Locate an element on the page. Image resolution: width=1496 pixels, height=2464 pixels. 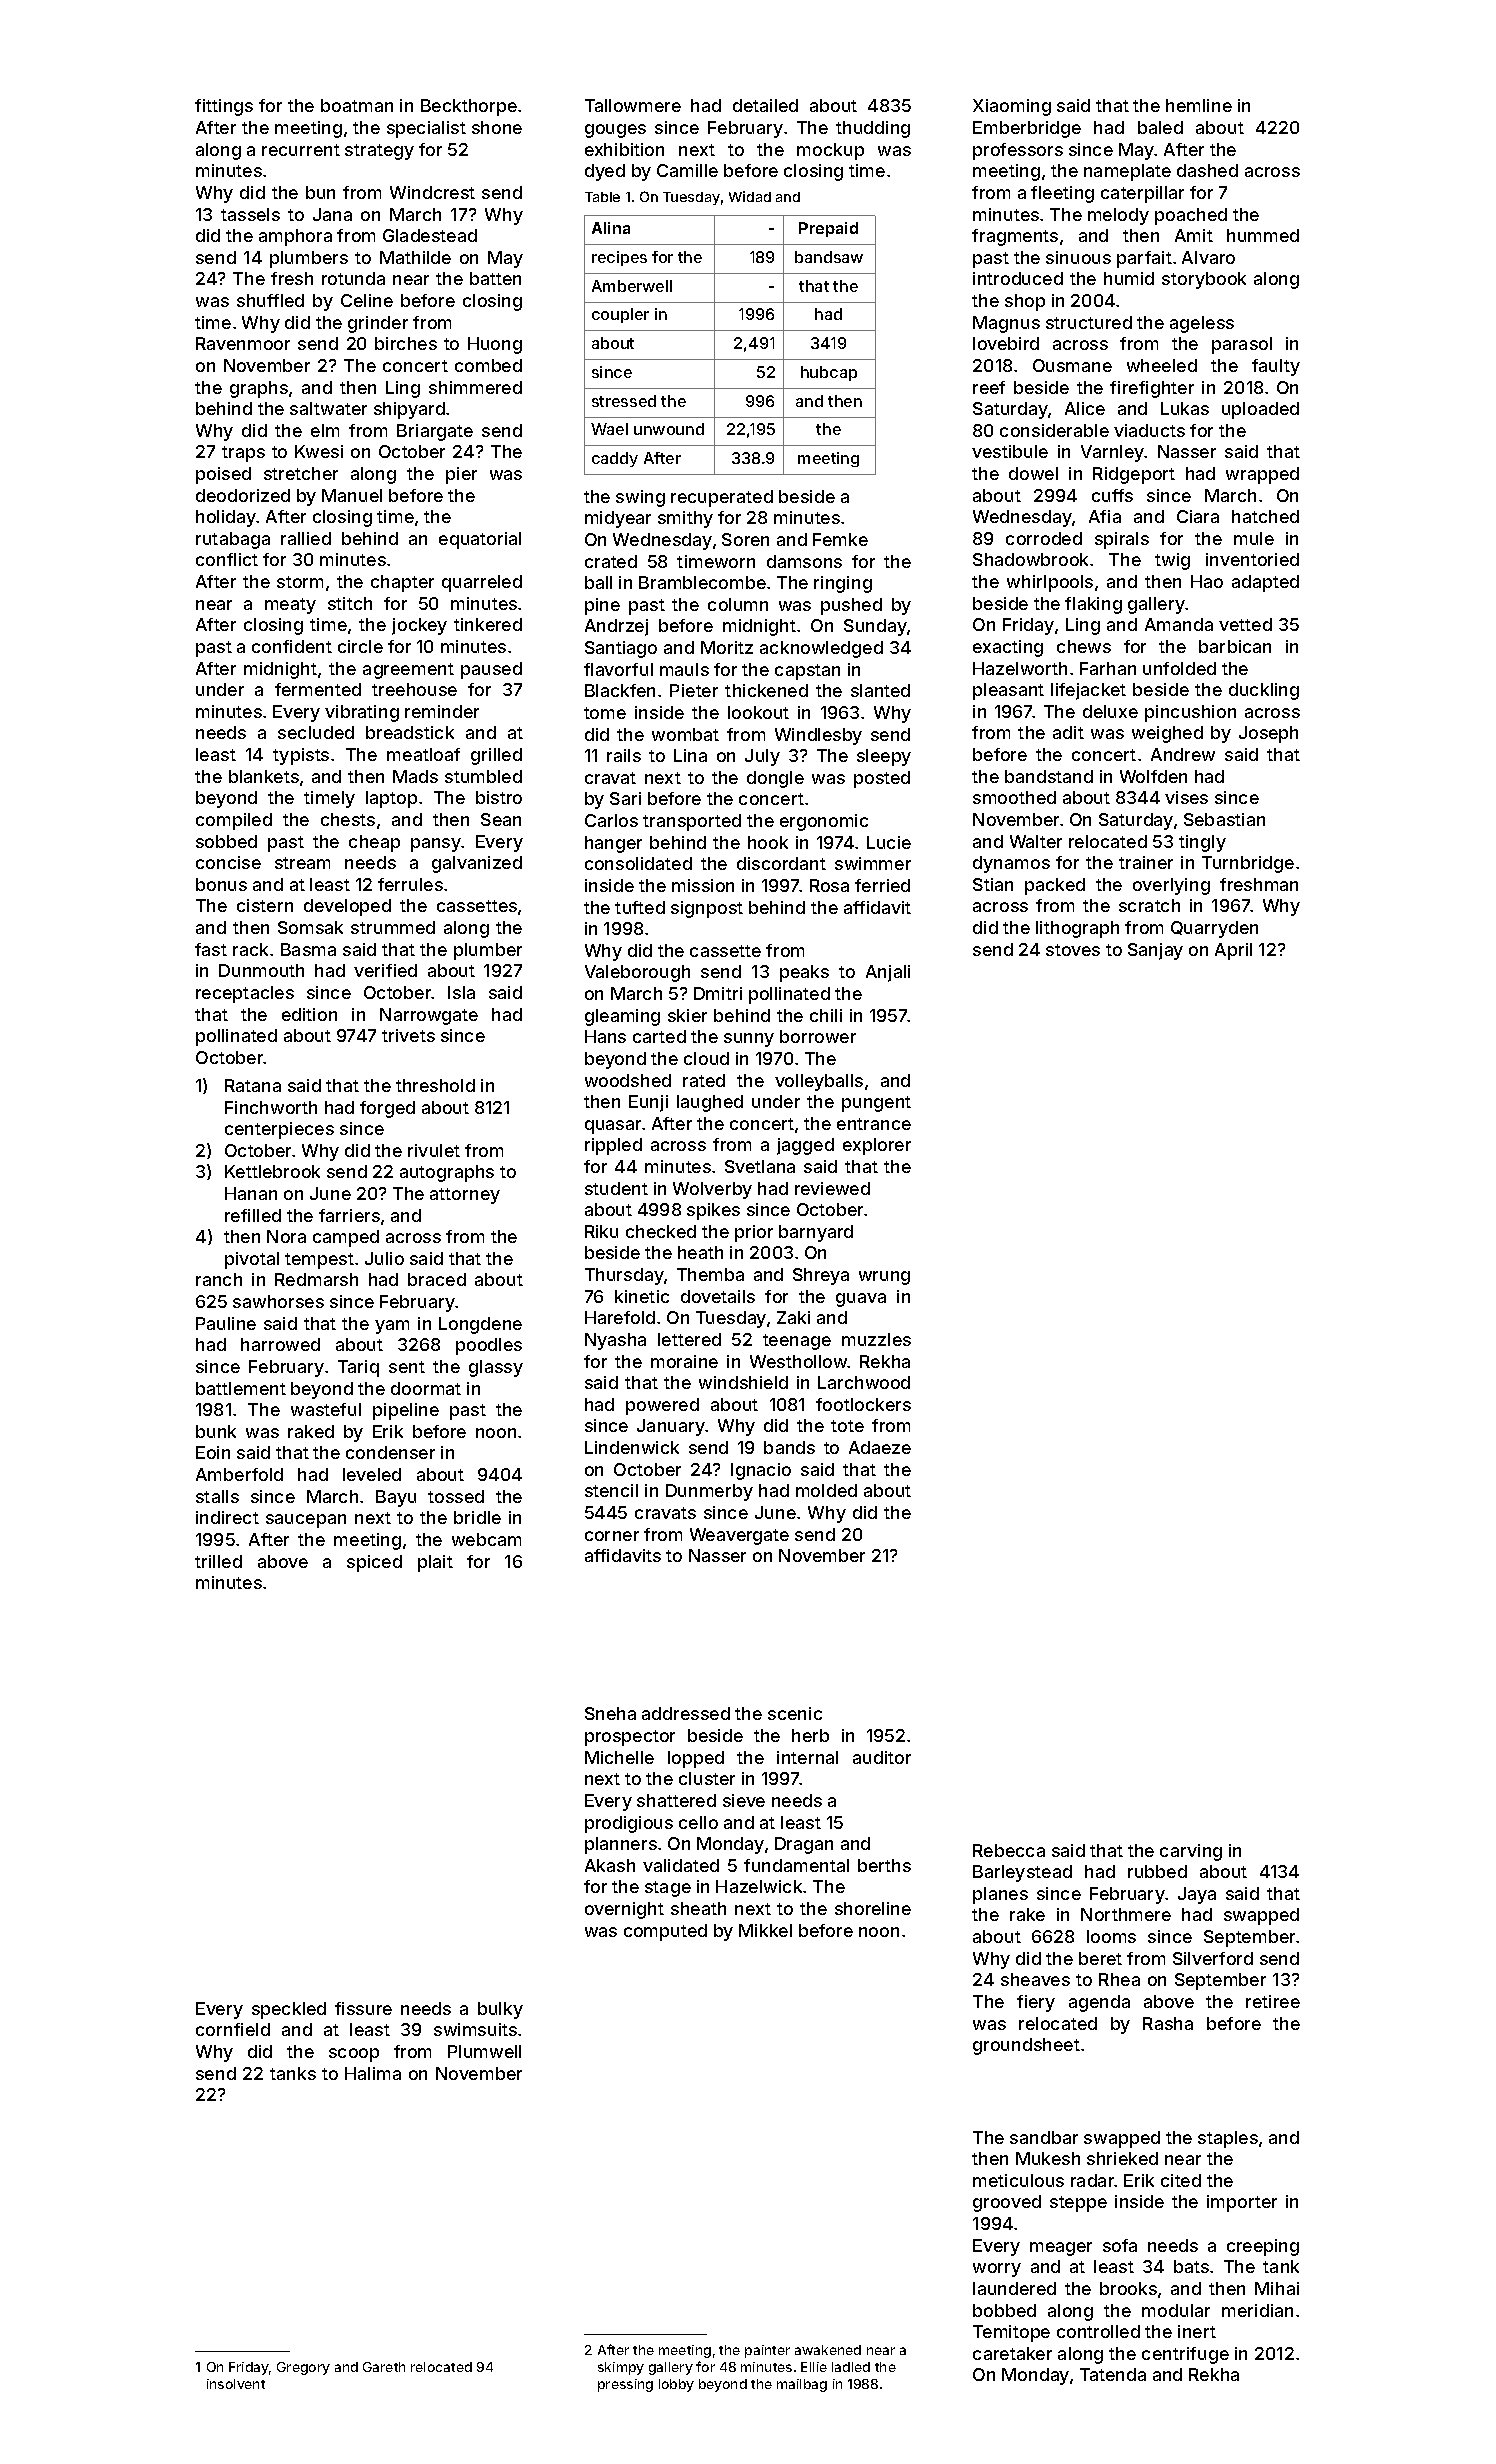
carted is located at coordinates (659, 1036).
